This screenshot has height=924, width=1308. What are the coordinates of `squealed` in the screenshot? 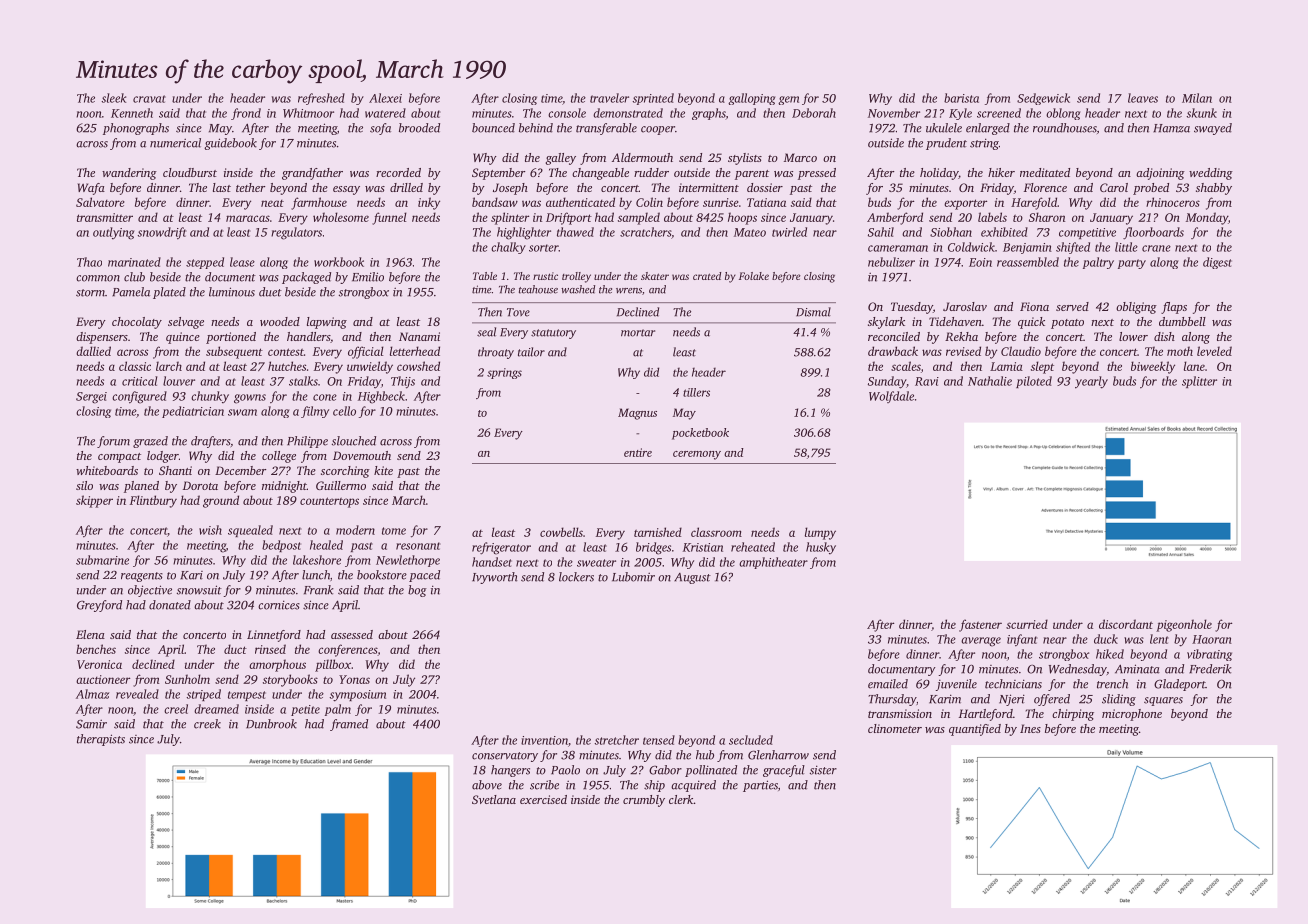 It's located at (250, 531).
